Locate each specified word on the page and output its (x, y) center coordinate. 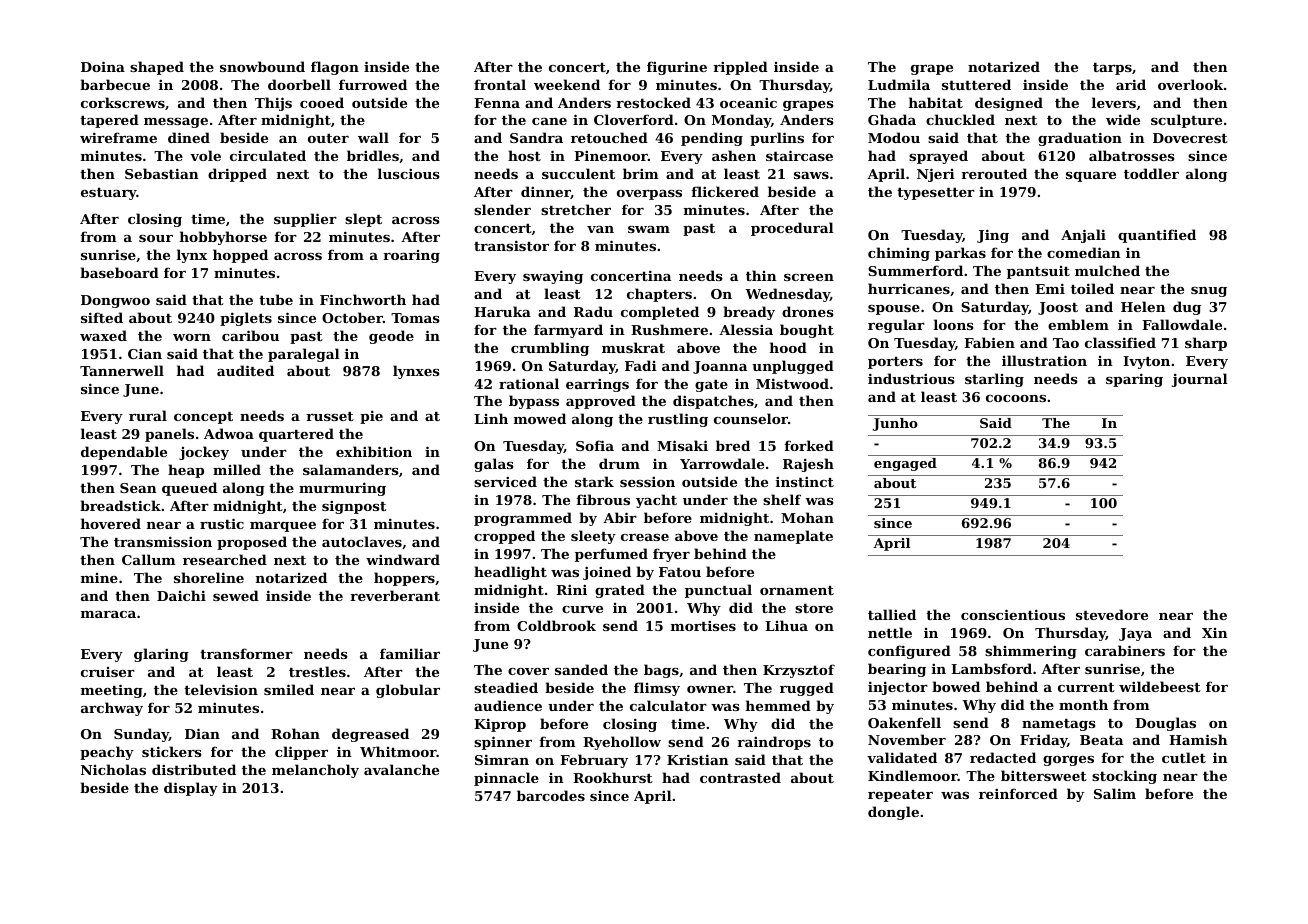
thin (761, 275)
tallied (892, 614)
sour (156, 238)
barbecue (115, 84)
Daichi (181, 595)
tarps (1112, 69)
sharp (1206, 344)
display (191, 789)
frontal (500, 84)
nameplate (793, 537)
